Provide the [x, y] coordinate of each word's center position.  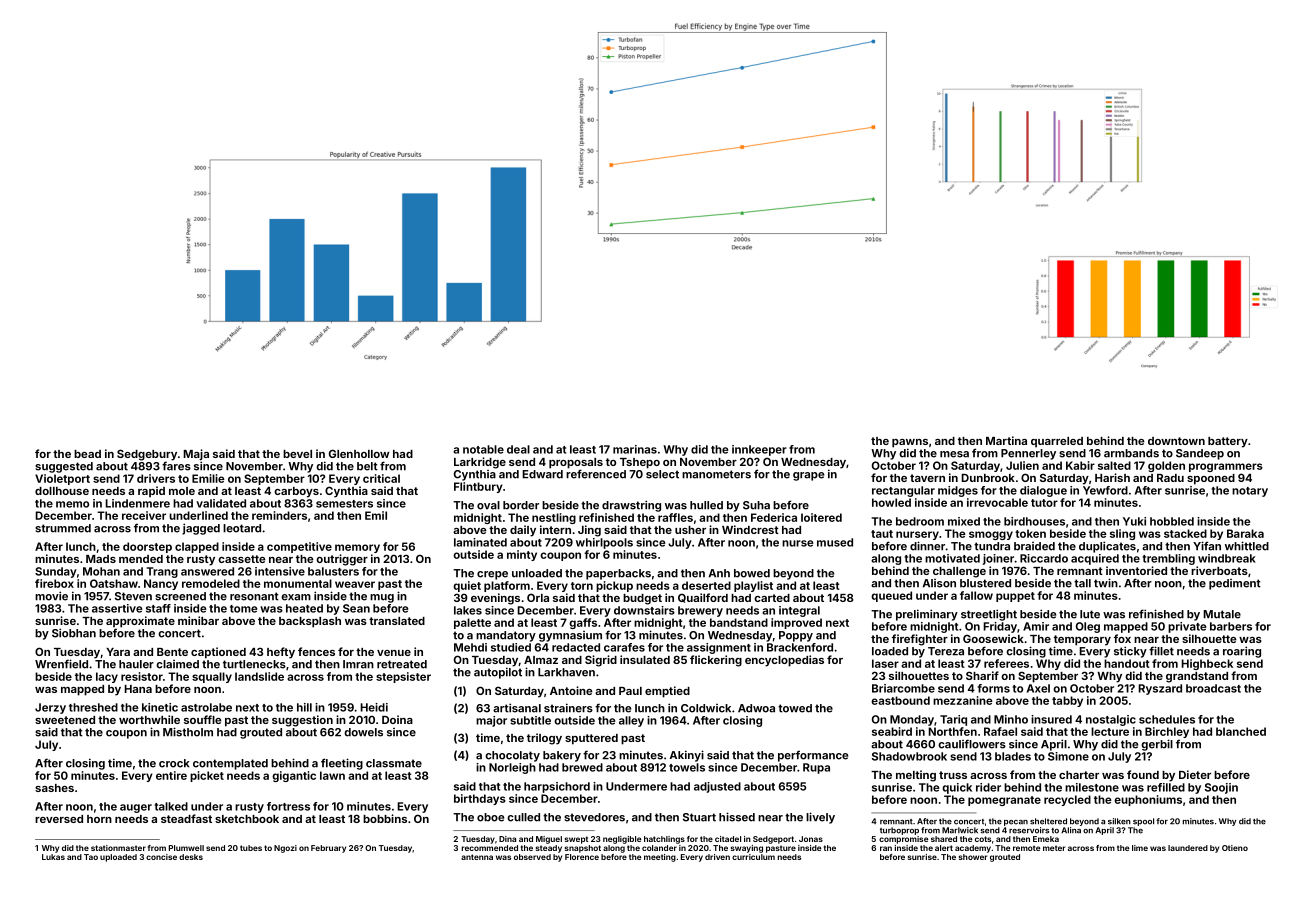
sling [1122, 534]
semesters [344, 504]
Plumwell [186, 848]
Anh [719, 573]
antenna [477, 857]
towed [795, 708]
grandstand [1197, 677]
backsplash [310, 622]
